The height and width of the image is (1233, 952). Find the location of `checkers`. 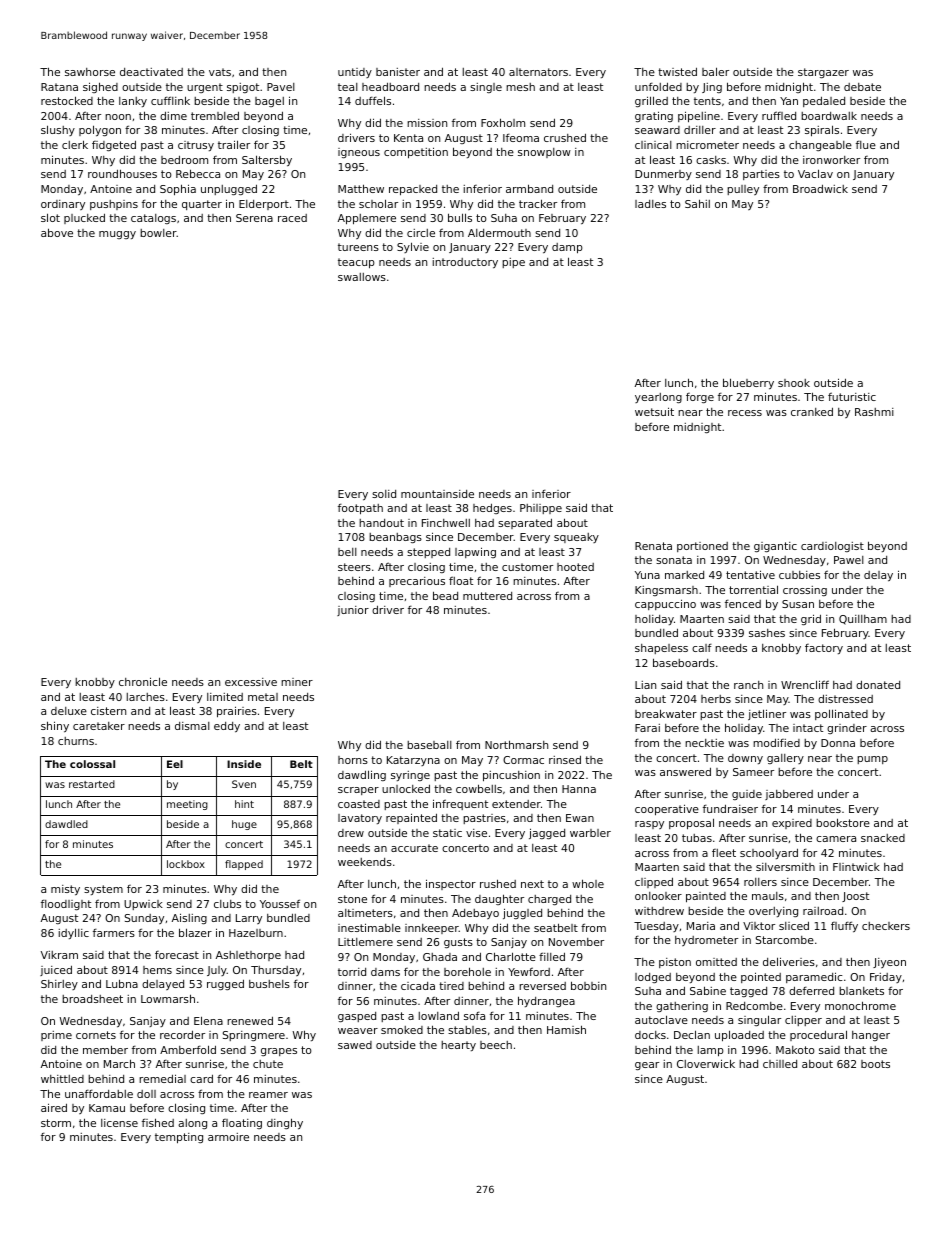

checkers is located at coordinates (886, 926).
